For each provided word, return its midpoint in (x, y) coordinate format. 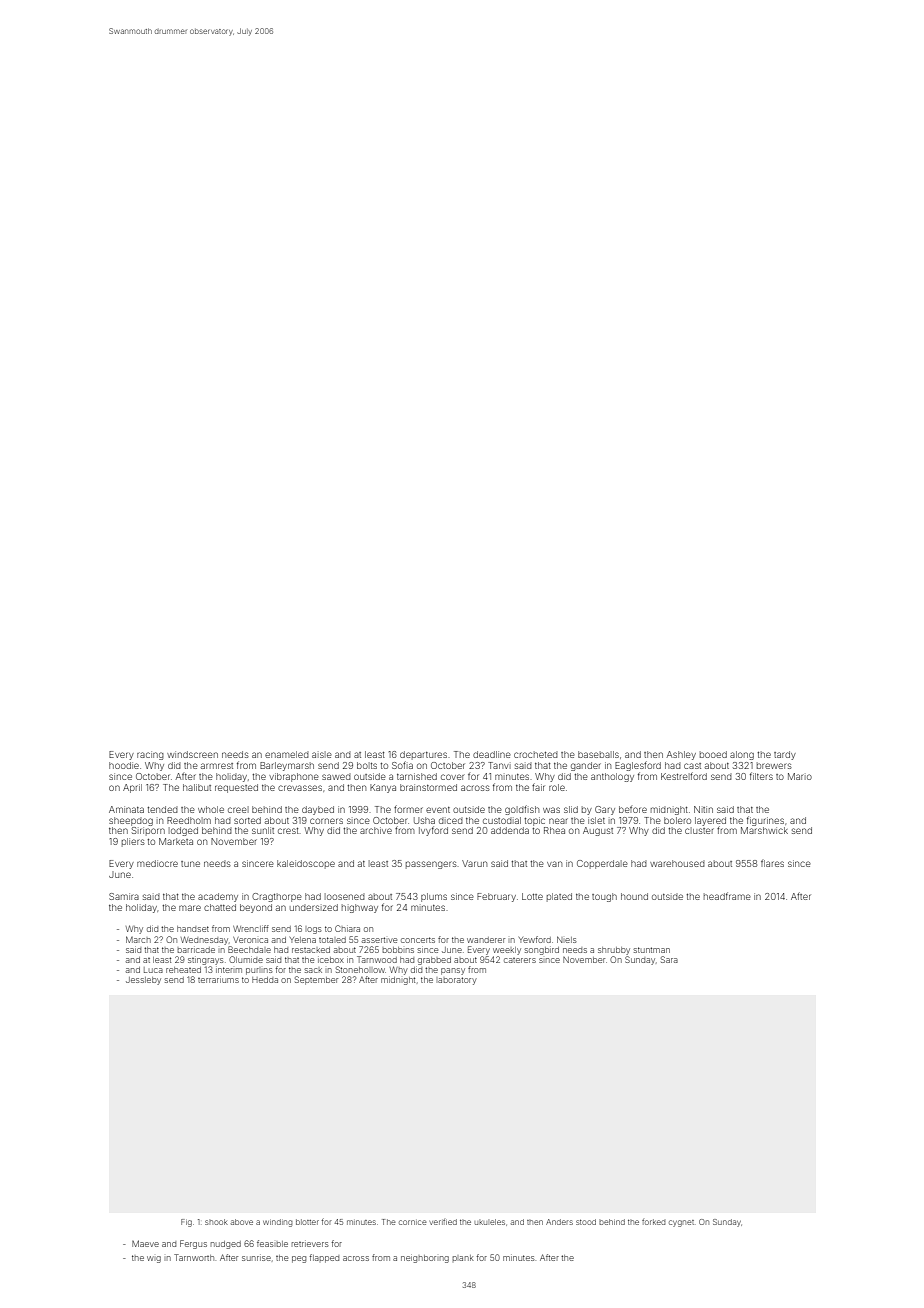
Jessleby (143, 981)
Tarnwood (377, 959)
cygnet (681, 1223)
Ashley (681, 755)
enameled (287, 754)
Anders (559, 1222)
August (598, 831)
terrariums (218, 980)
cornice (413, 1222)
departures (423, 755)
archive (376, 830)
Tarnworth (194, 1257)
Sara (669, 959)
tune (190, 864)
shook (216, 1222)
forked (653, 1222)
